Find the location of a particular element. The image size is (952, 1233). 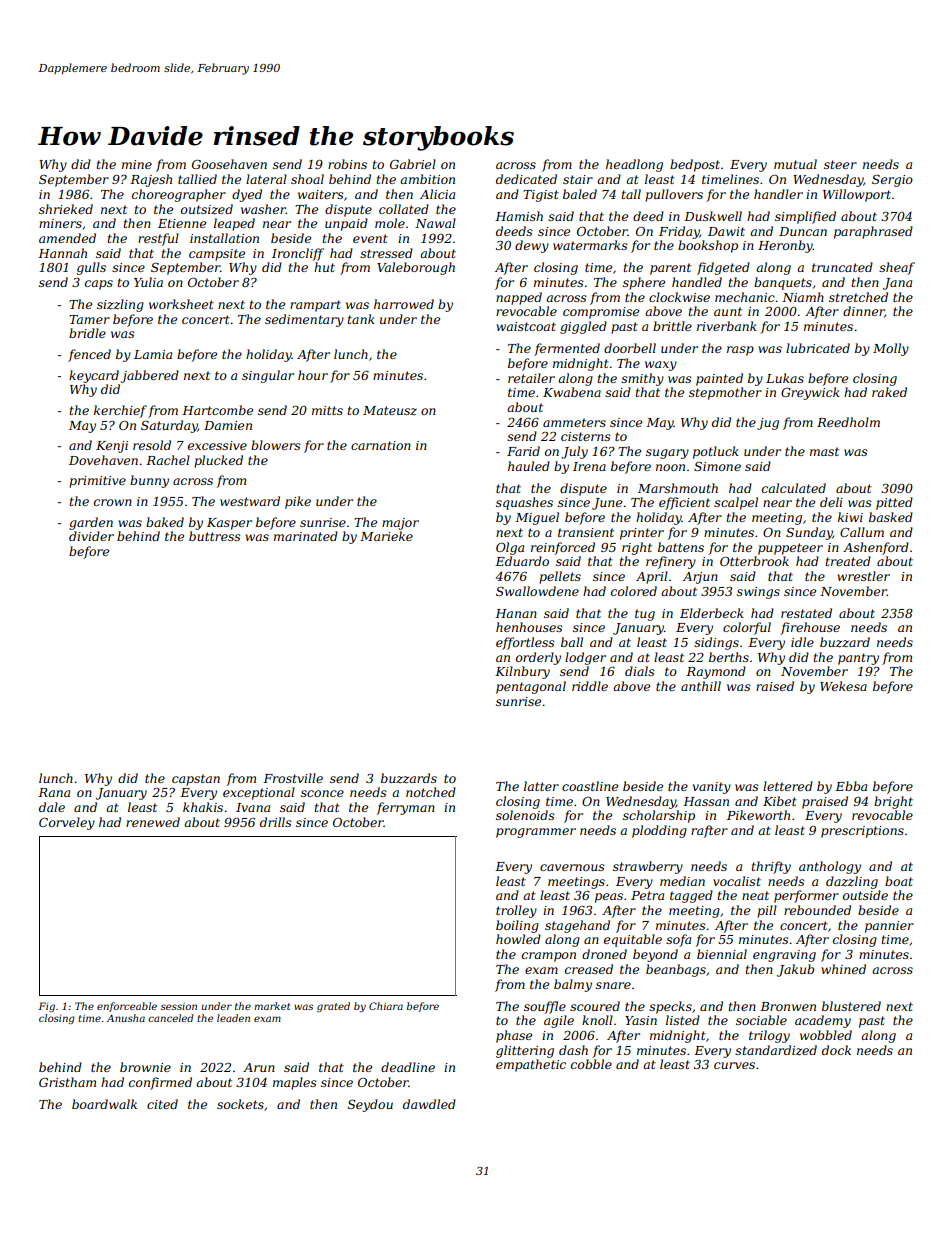

Goosehaven is located at coordinates (229, 164).
